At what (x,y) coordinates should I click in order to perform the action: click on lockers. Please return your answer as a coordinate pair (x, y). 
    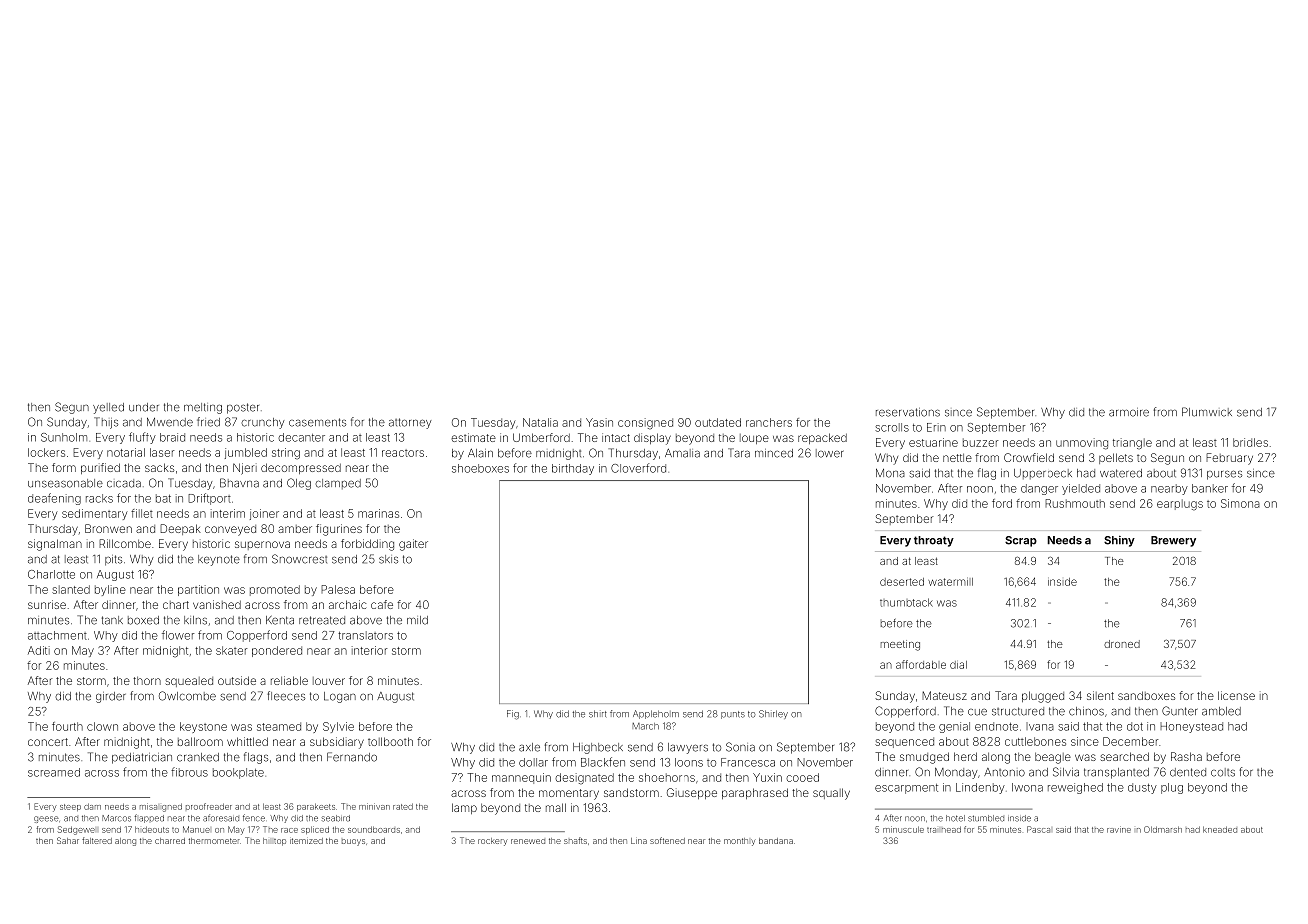
    Looking at the image, I should click on (46, 452).
